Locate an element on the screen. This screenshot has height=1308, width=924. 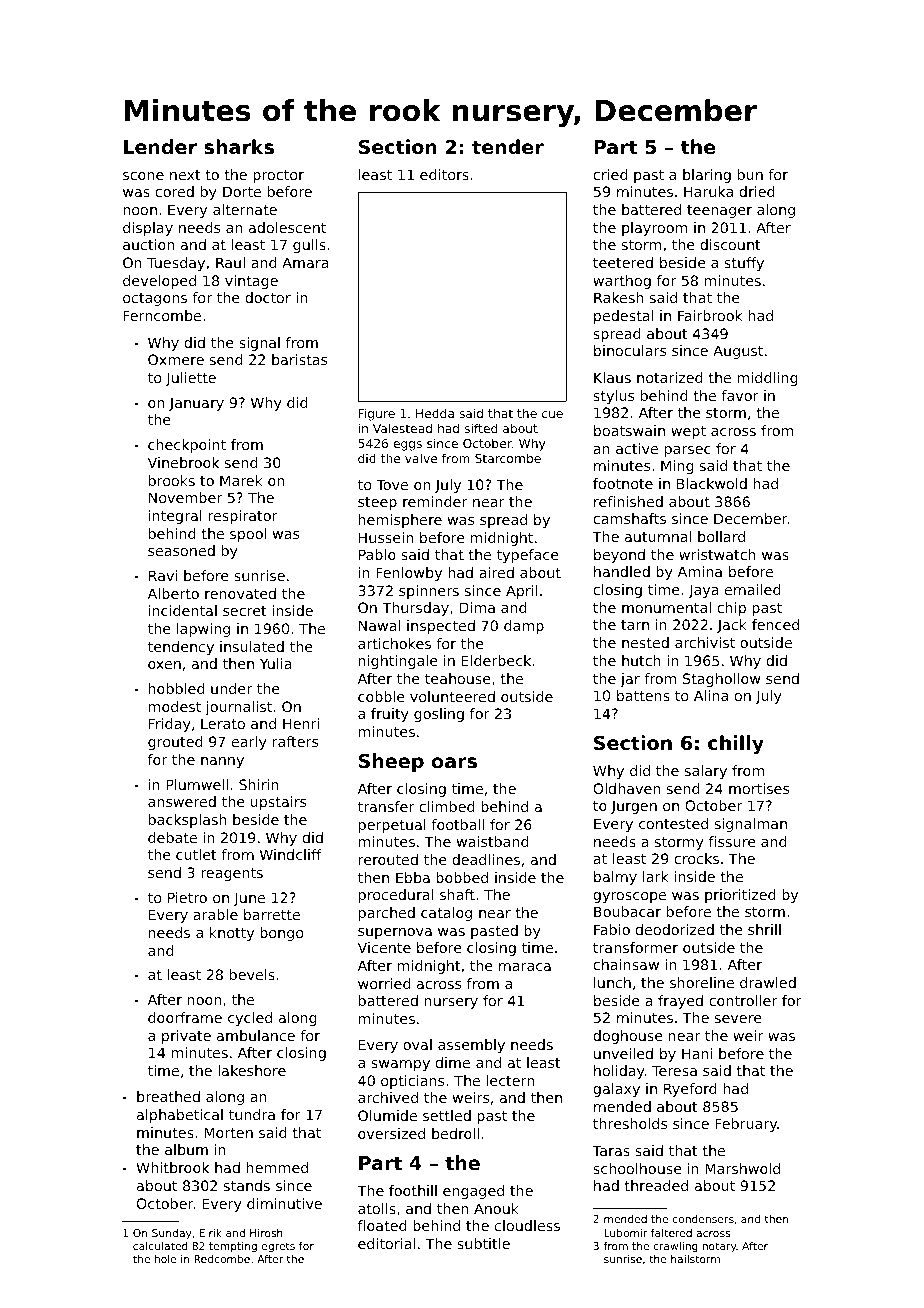
under is located at coordinates (231, 688).
